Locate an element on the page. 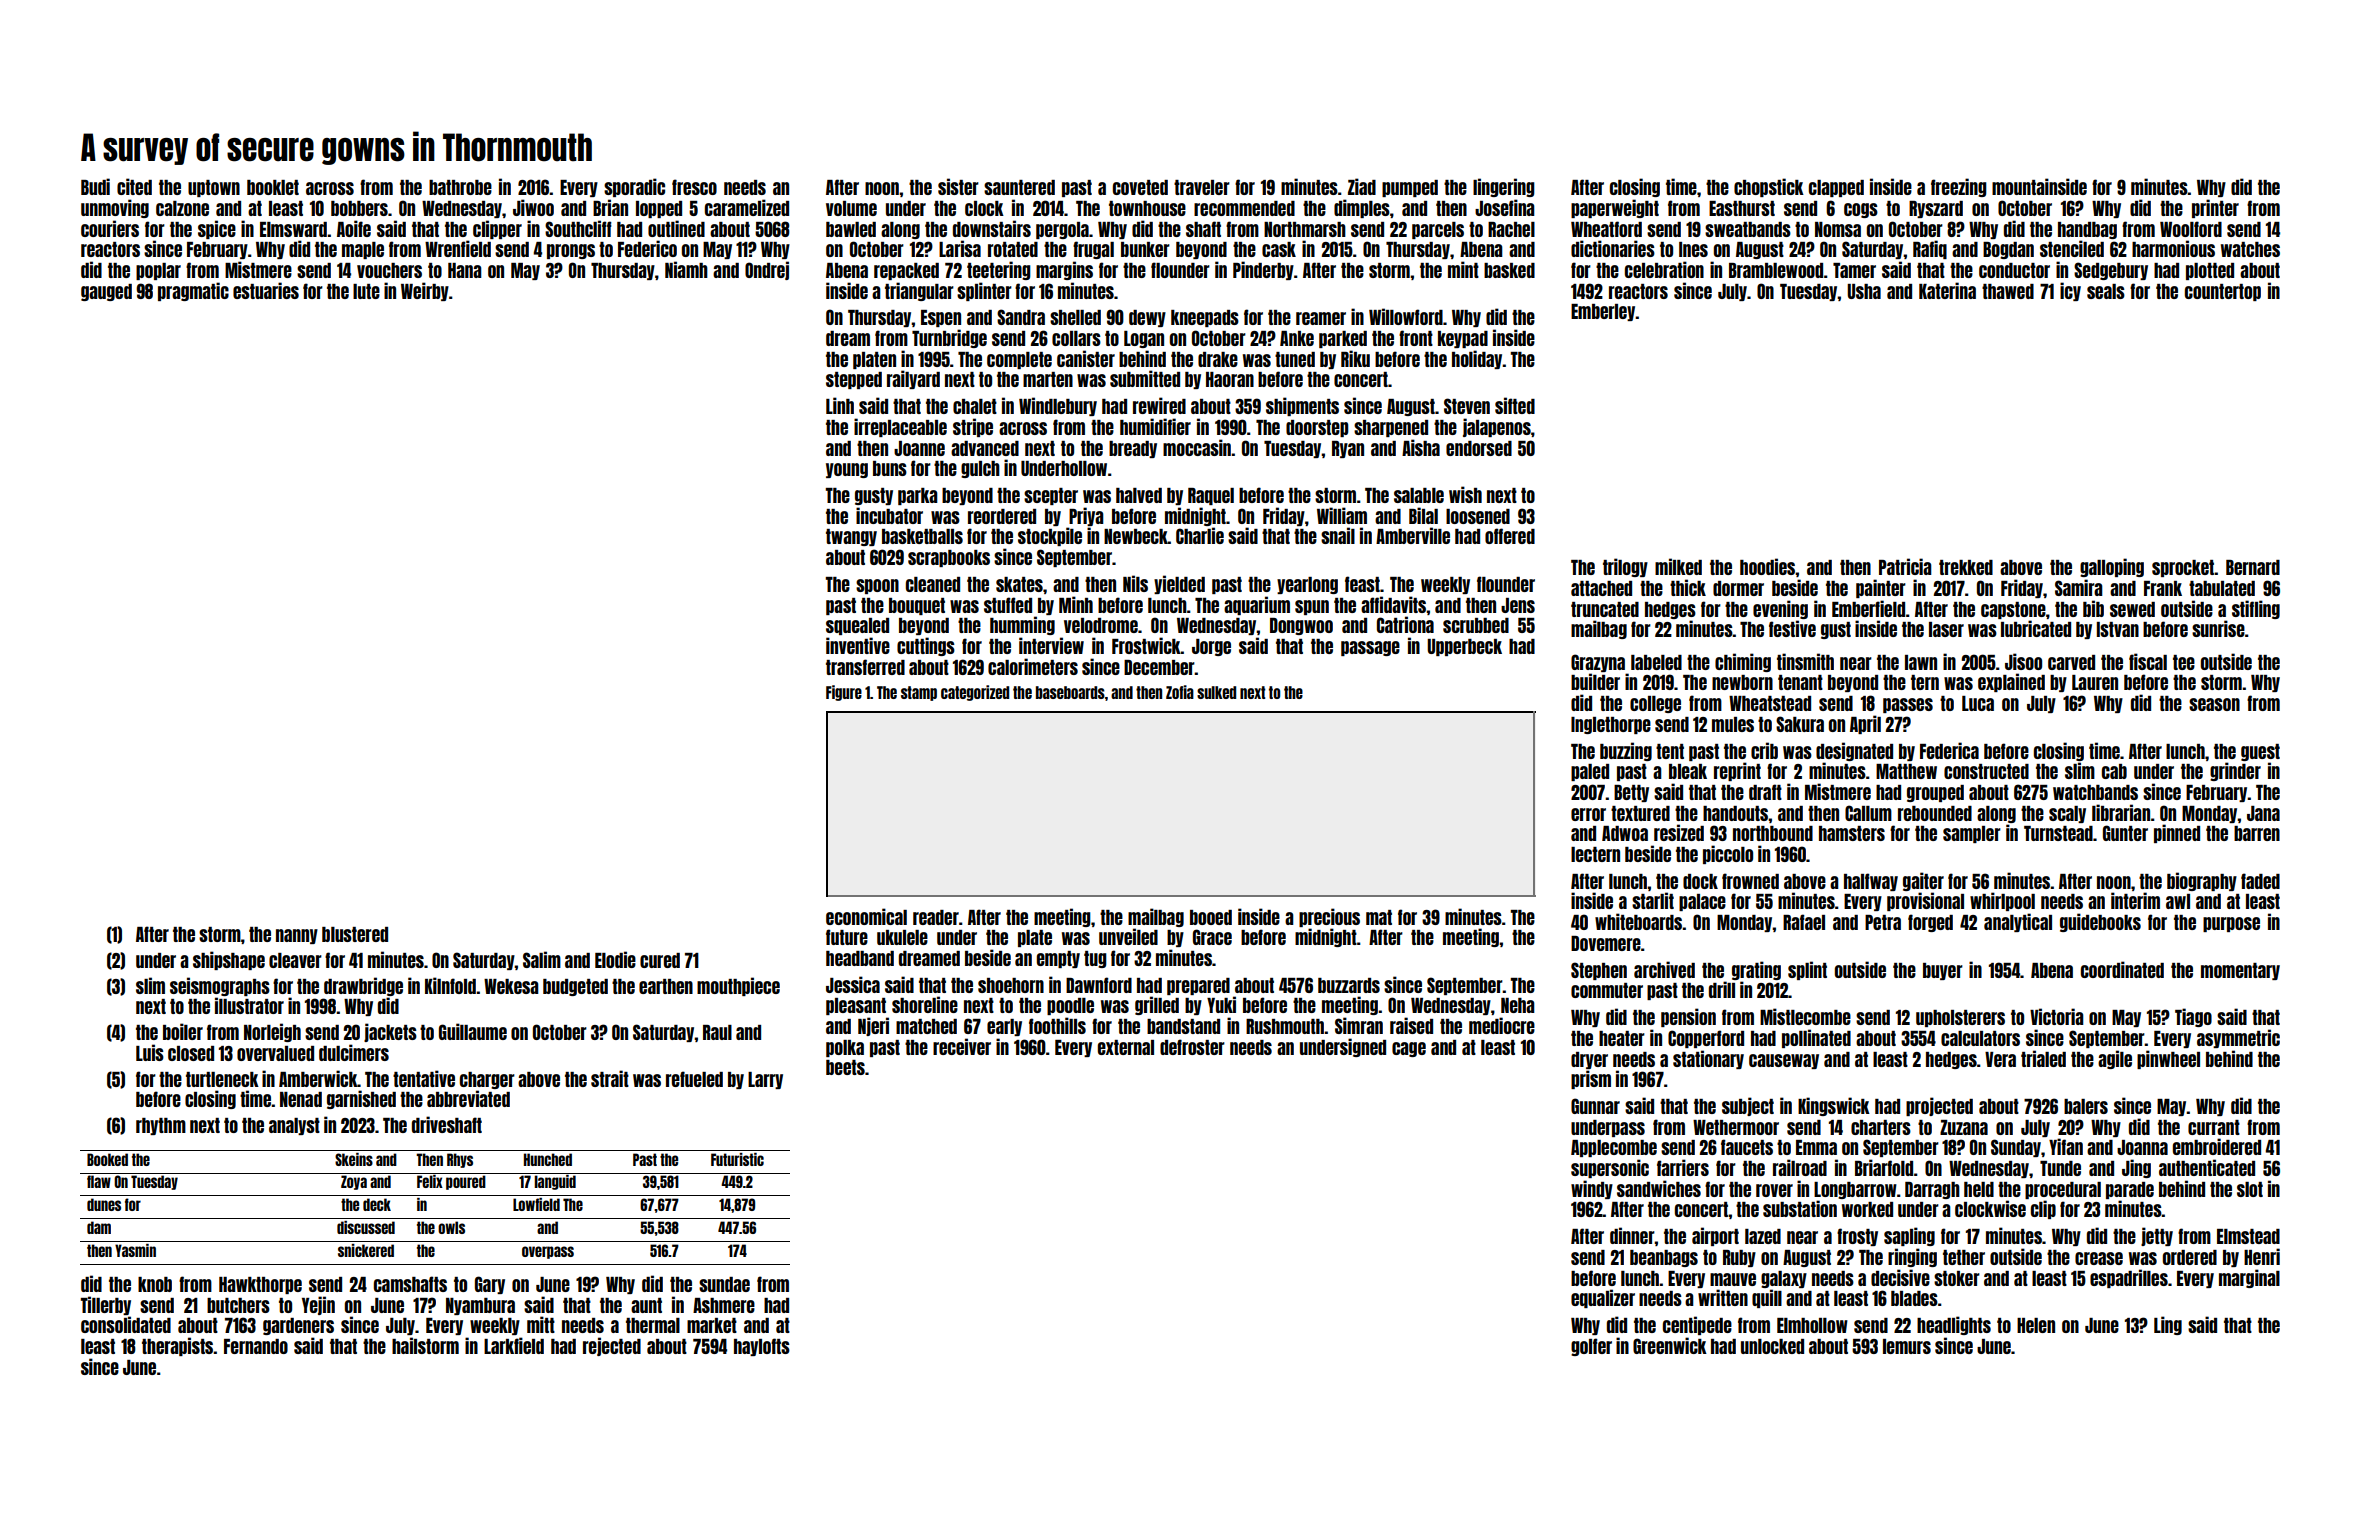  empty is located at coordinates (1058, 959).
